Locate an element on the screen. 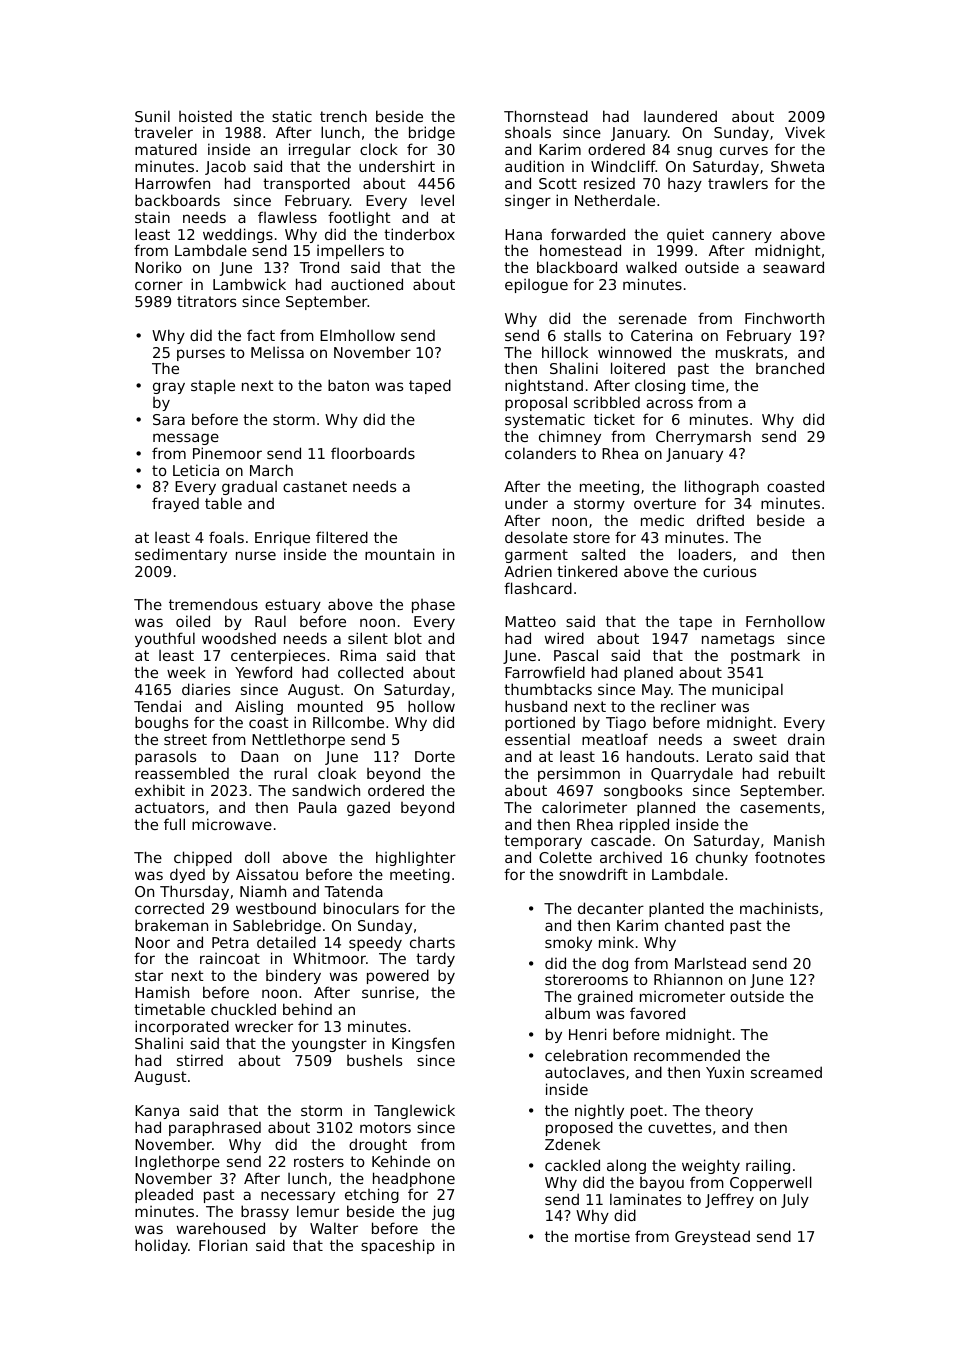 The height and width of the screenshot is (1364, 960). stalls is located at coordinates (582, 335).
